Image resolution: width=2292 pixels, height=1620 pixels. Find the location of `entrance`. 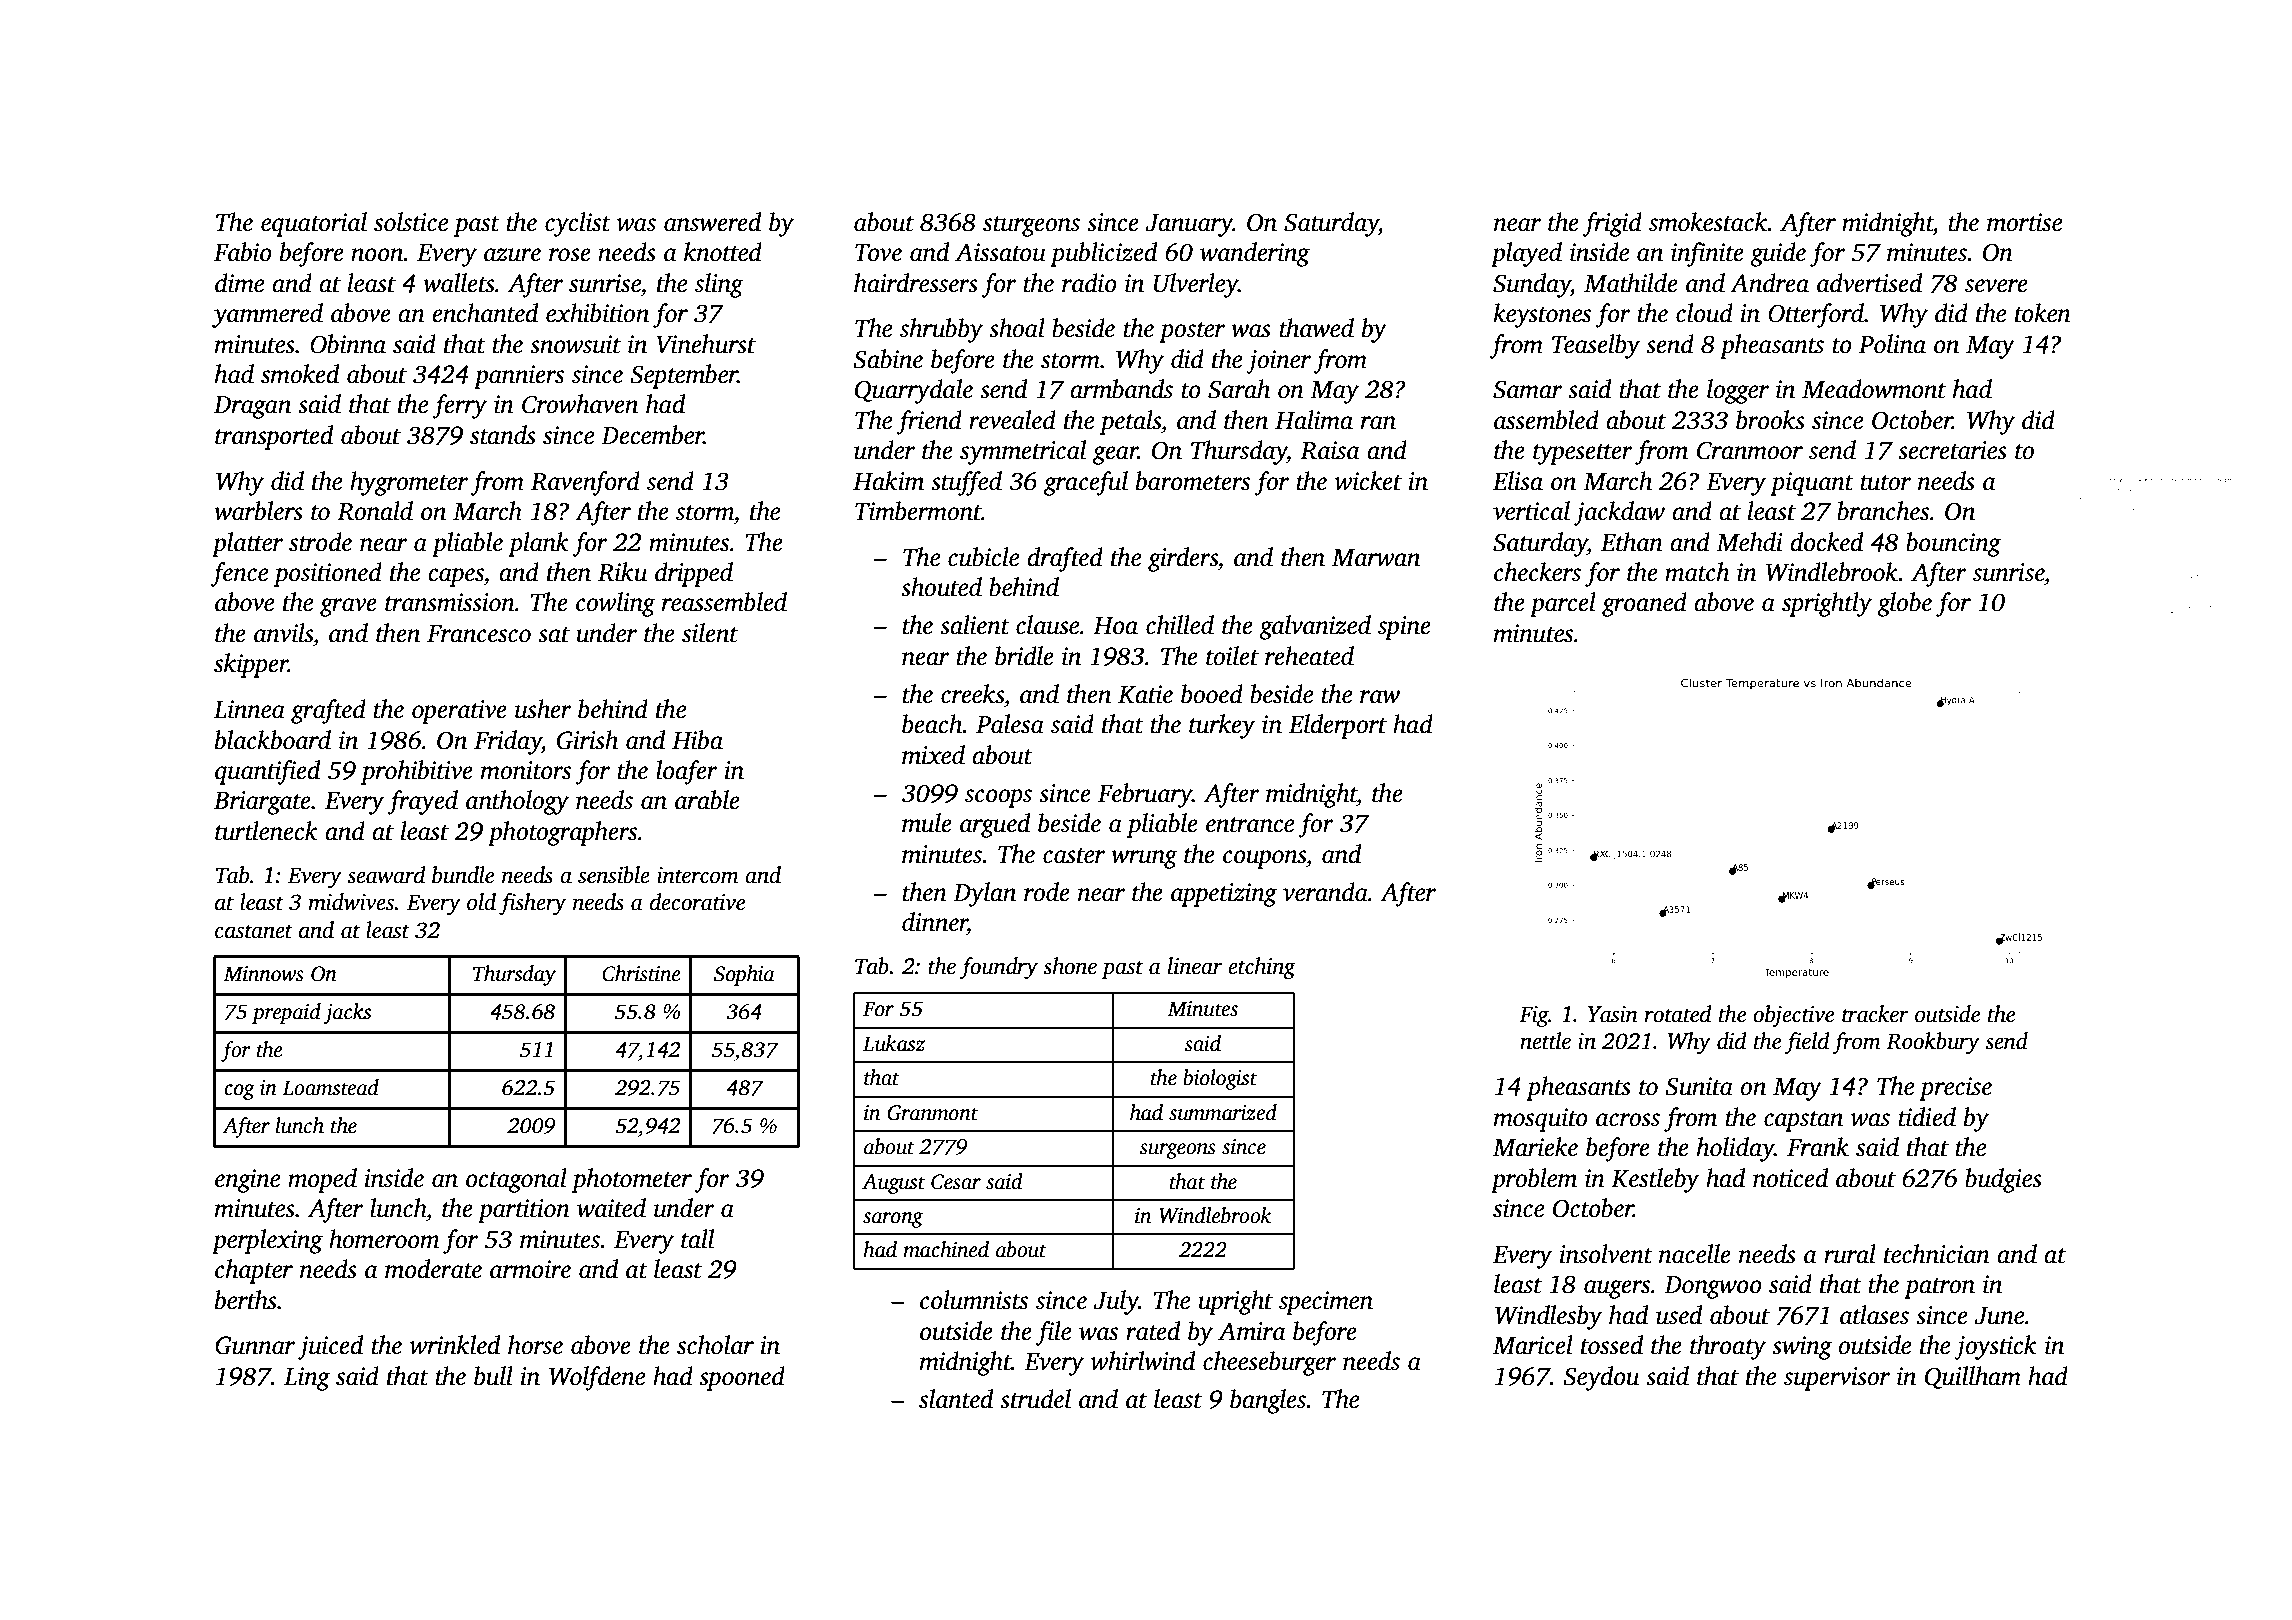

entrance is located at coordinates (1250, 825).
